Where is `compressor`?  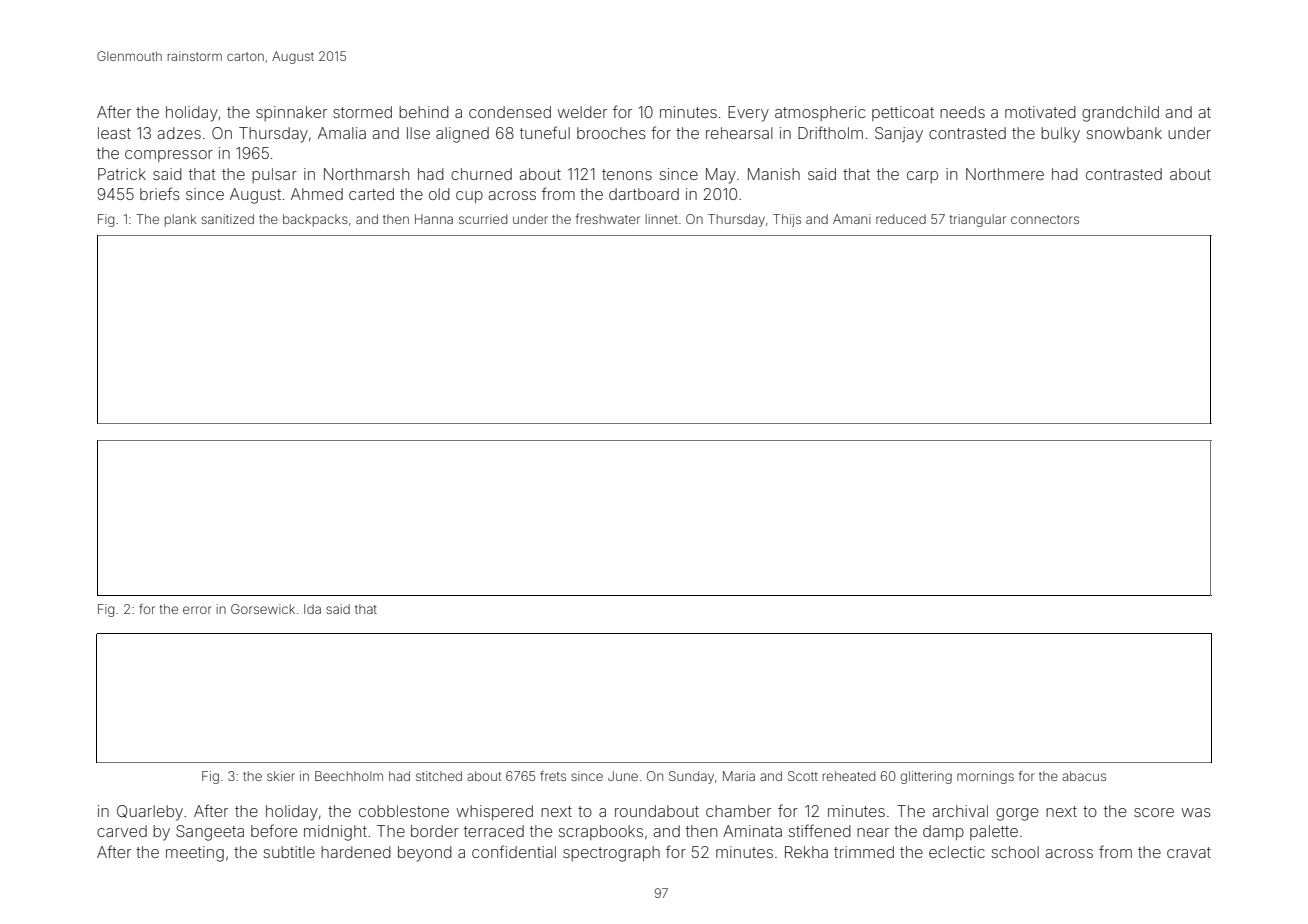 compressor is located at coordinates (169, 156).
